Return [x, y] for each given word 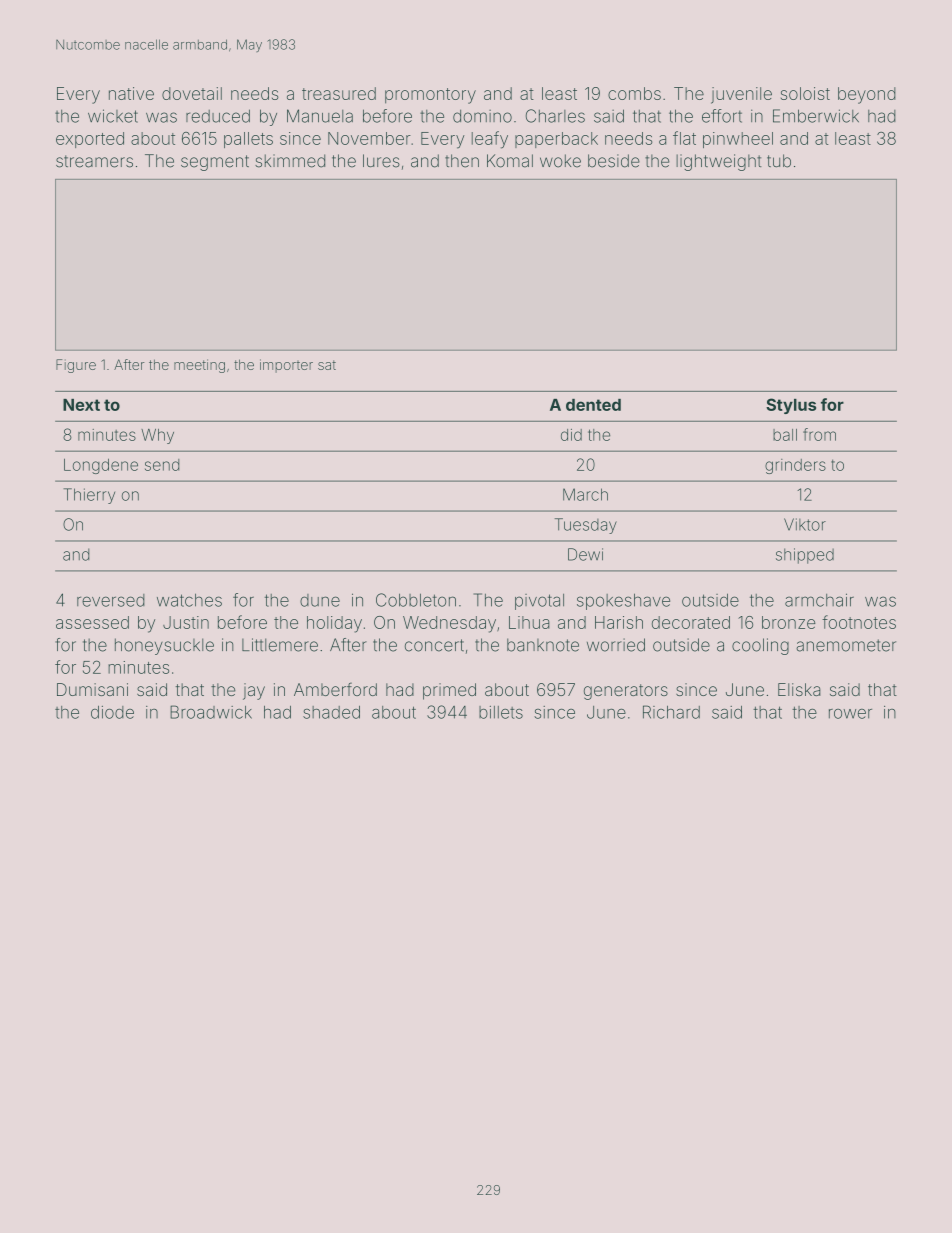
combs [634, 93]
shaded [331, 712]
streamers [94, 161]
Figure [76, 366]
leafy [490, 140]
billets [501, 712]
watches [189, 600]
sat [327, 365]
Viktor [805, 524]
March [585, 494]
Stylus [791, 406]
